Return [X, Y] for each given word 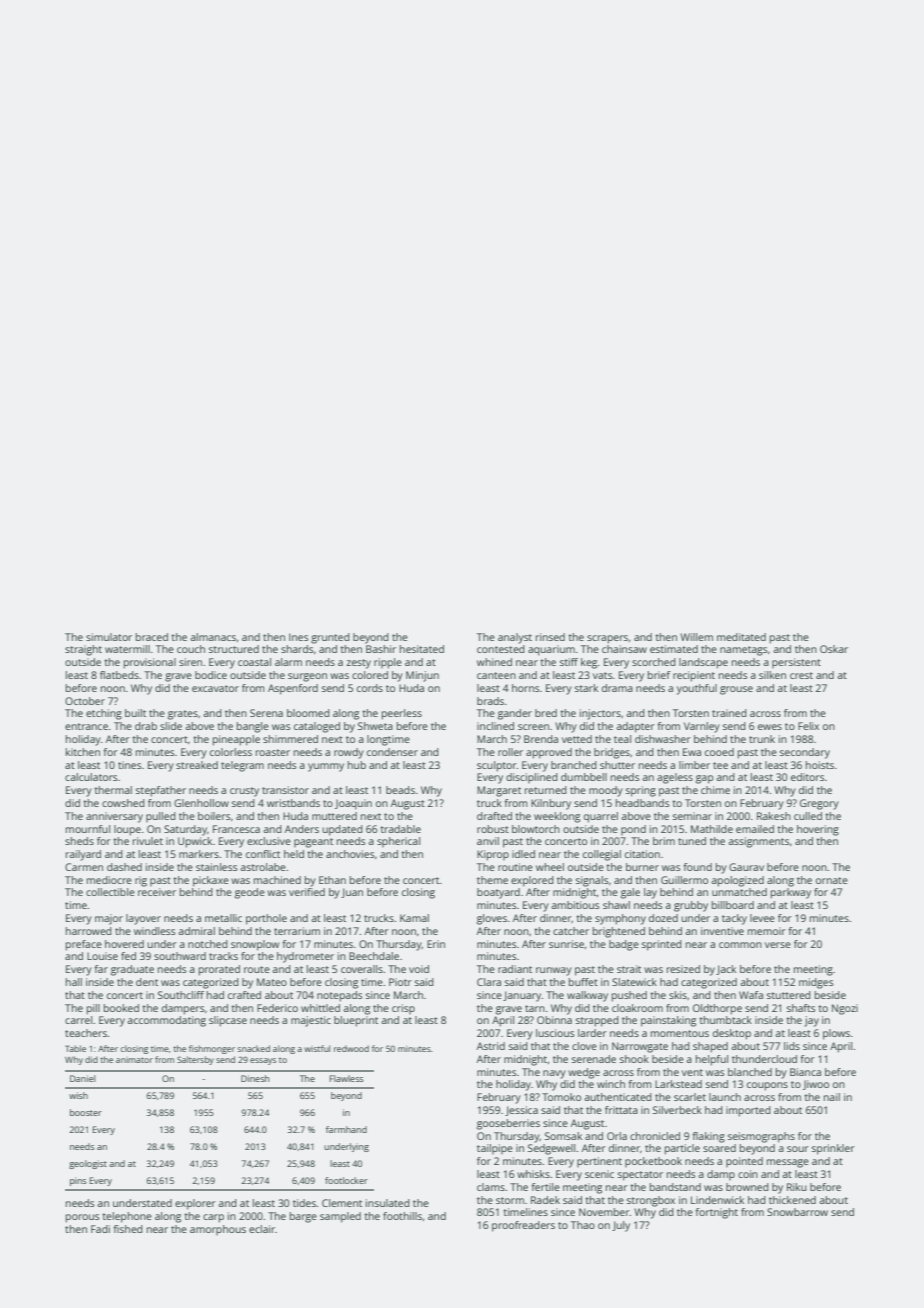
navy [554, 1074]
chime [715, 790]
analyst [515, 638]
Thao [583, 1225]
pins [78, 1181]
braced [152, 637]
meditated [741, 637]
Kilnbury [551, 804]
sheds [79, 841]
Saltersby [195, 1060]
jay [811, 1021]
